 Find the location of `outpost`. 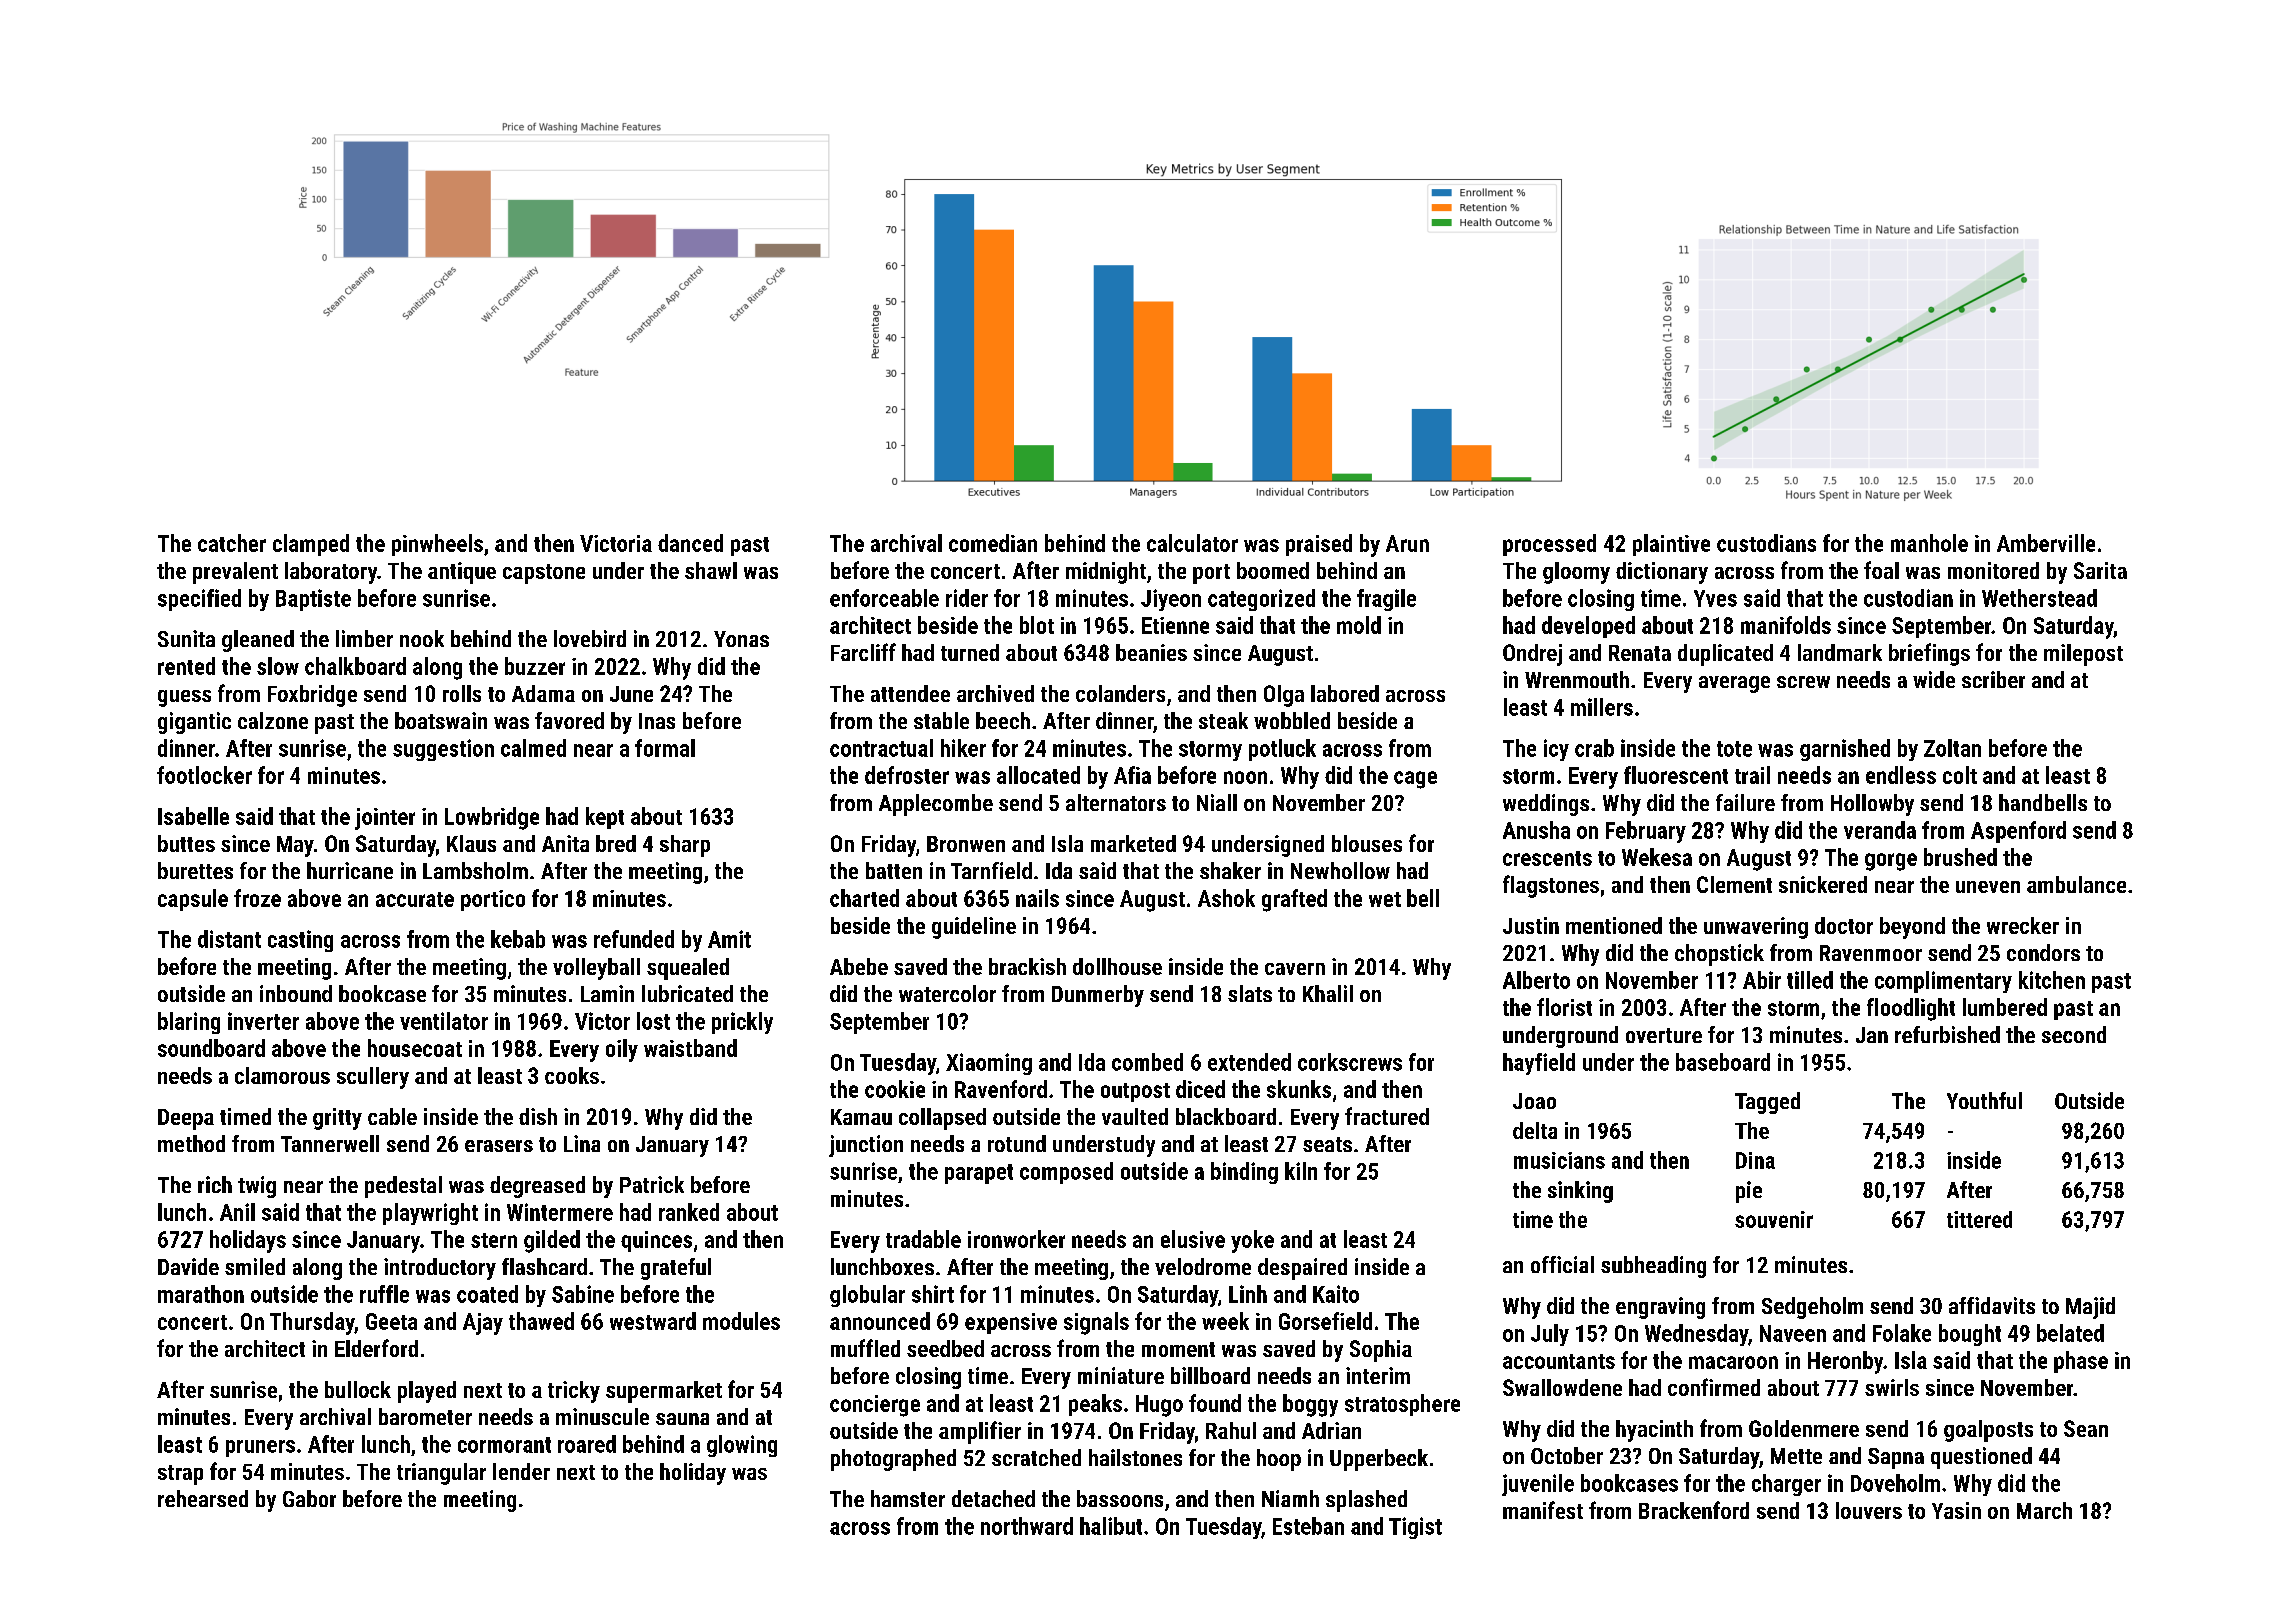

outpost is located at coordinates (1135, 1092).
